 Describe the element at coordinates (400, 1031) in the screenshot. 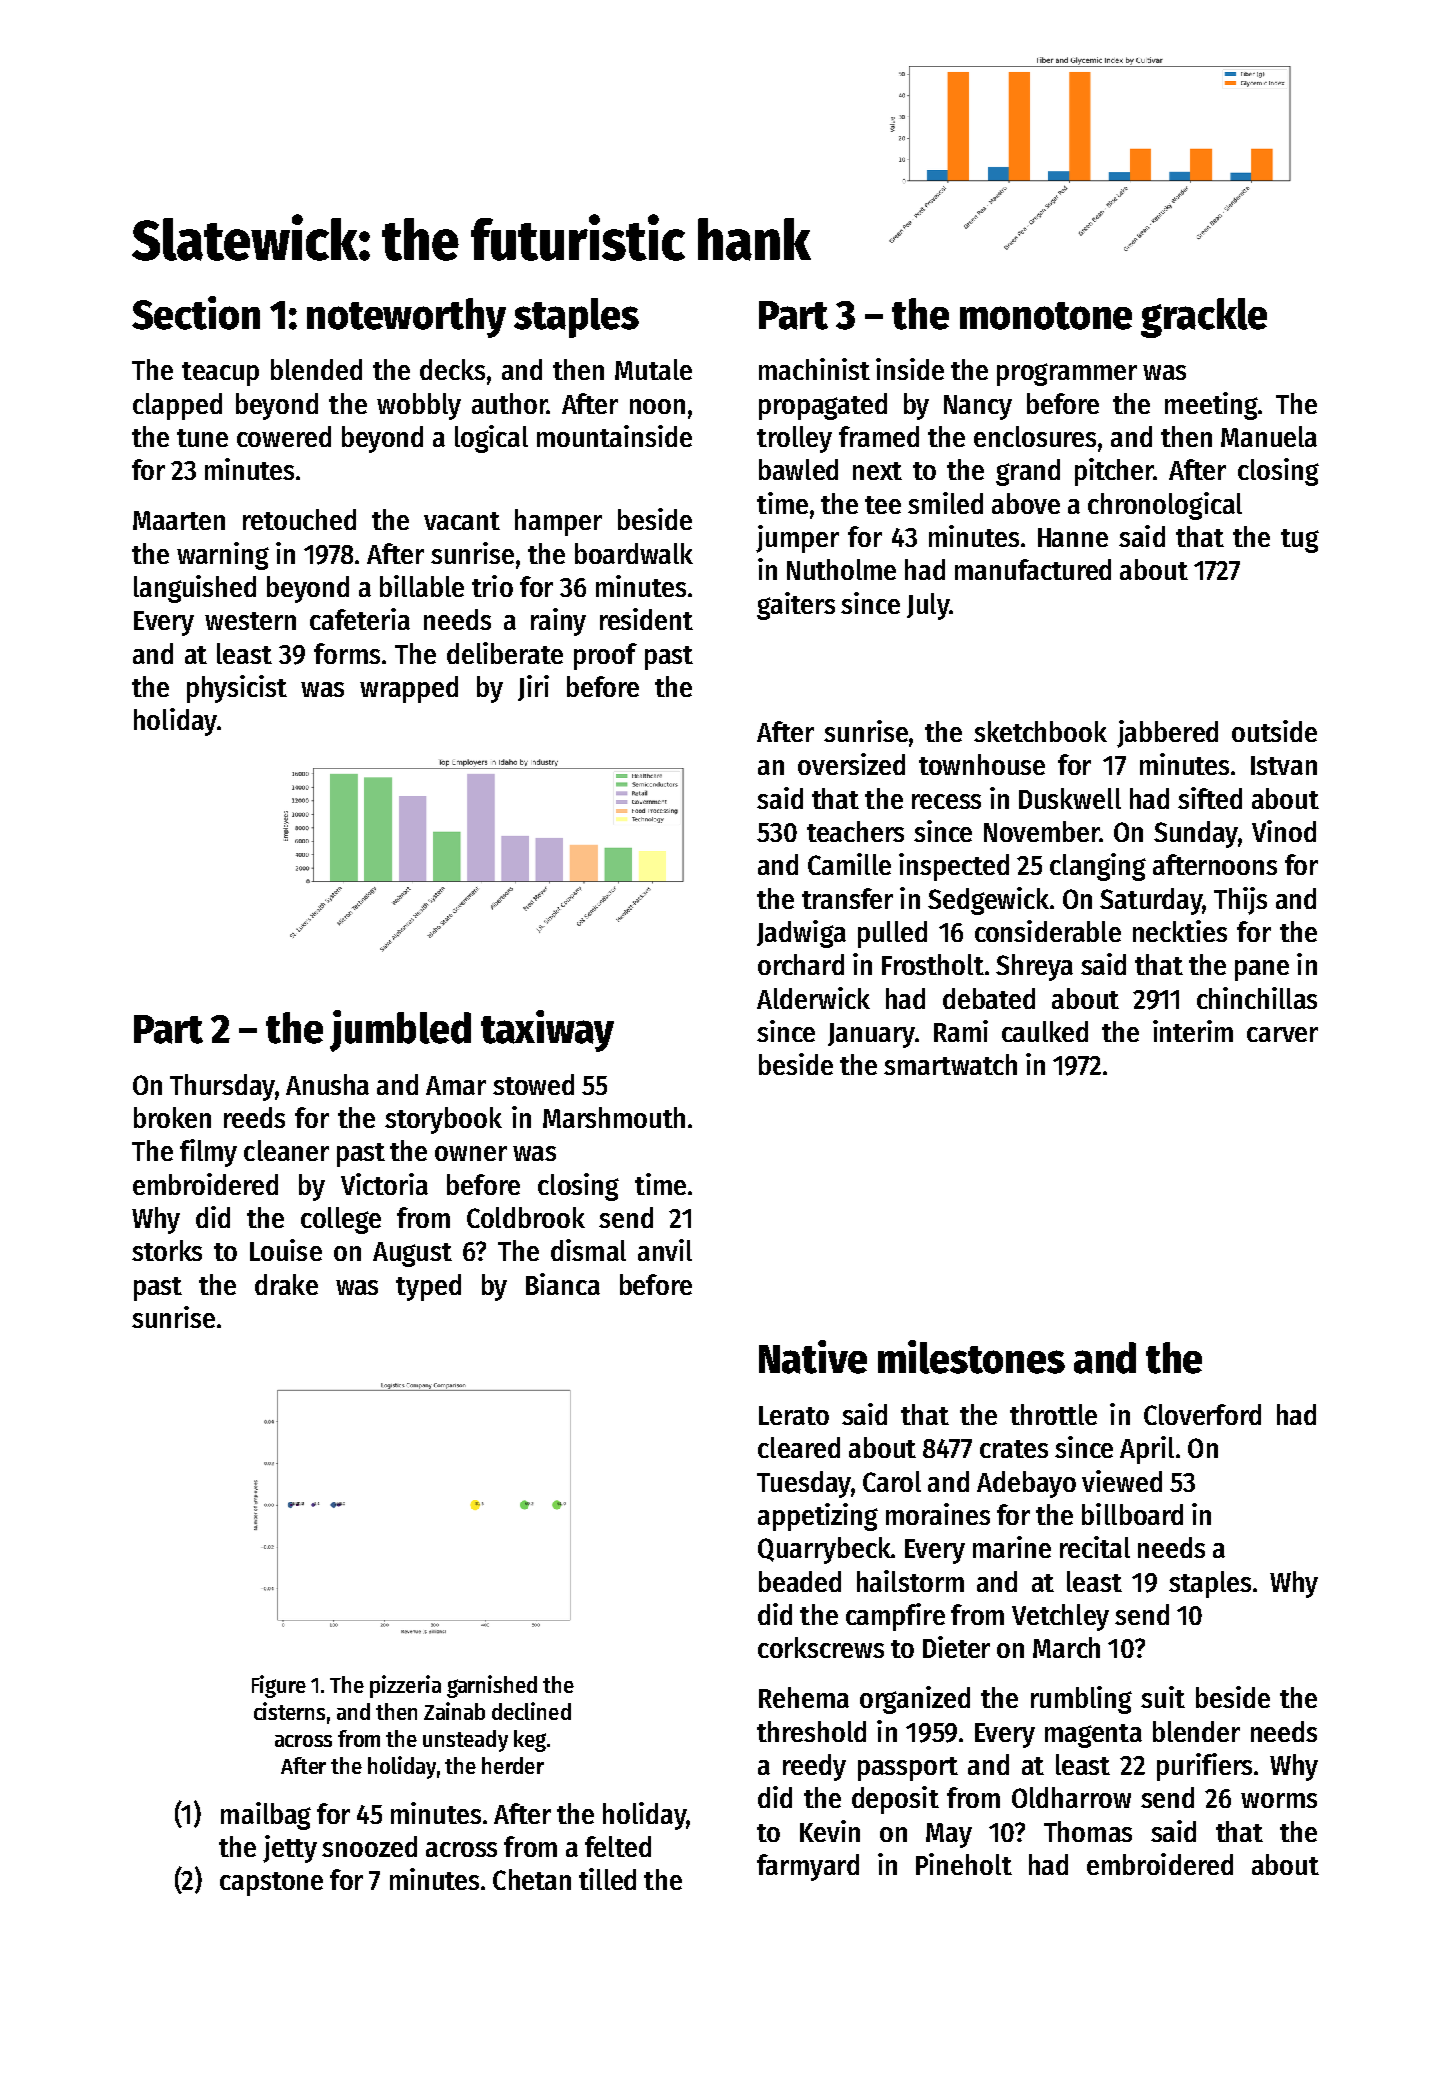

I see `jumbled` at that location.
